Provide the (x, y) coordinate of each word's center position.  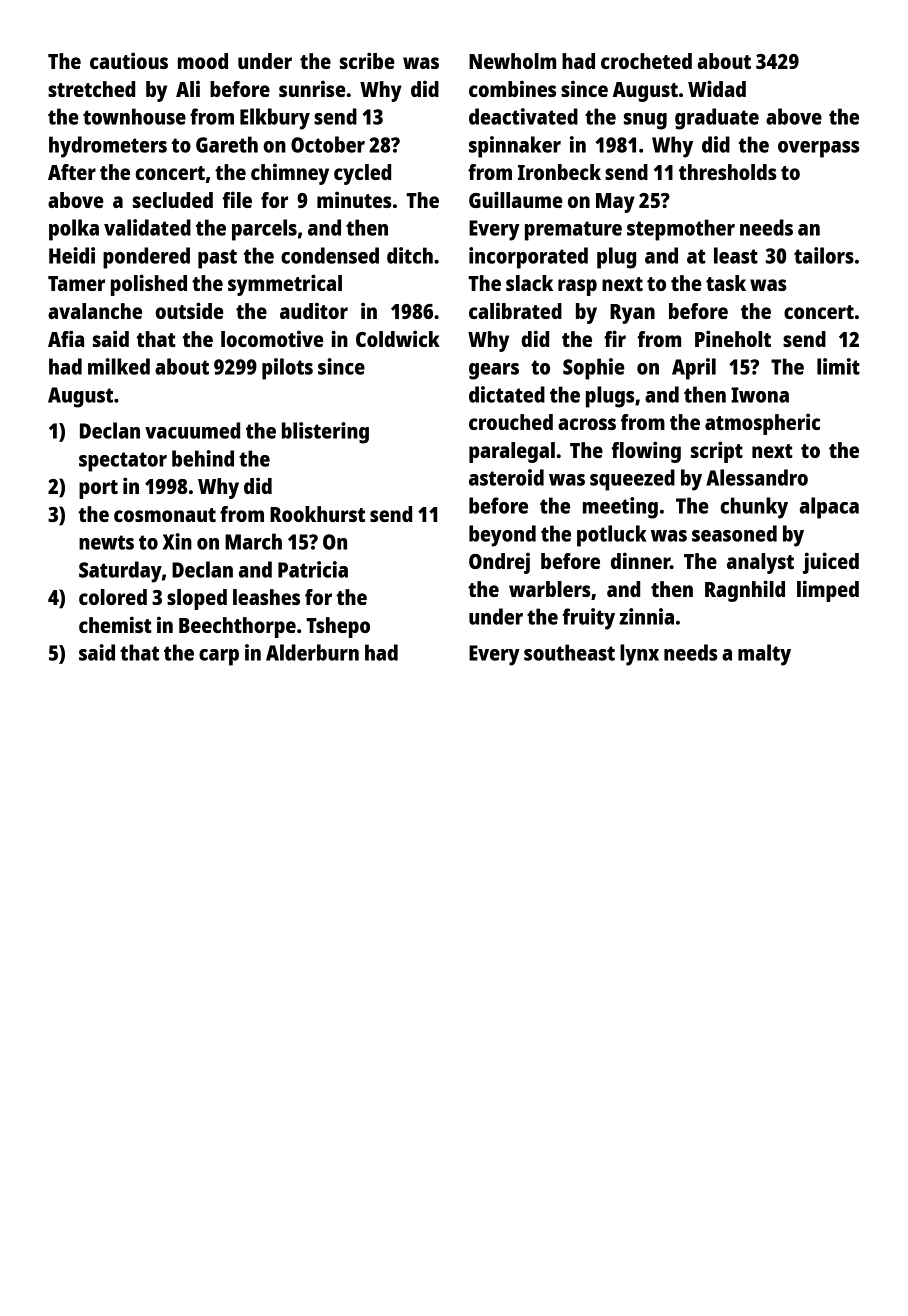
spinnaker (515, 147)
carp (219, 657)
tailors (824, 255)
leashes (266, 597)
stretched (91, 89)
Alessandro (757, 477)
